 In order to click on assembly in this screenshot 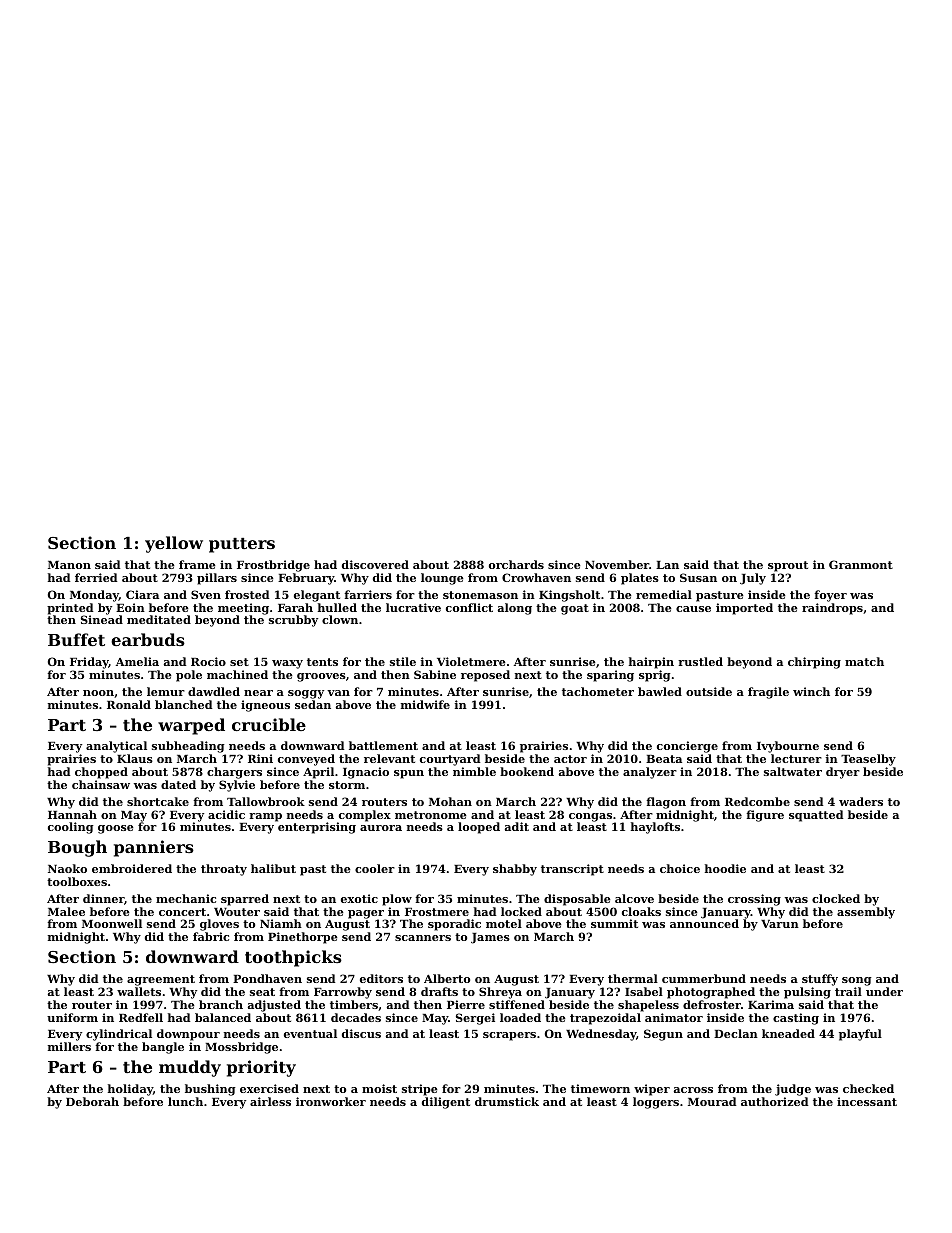, I will do `click(866, 913)`.
